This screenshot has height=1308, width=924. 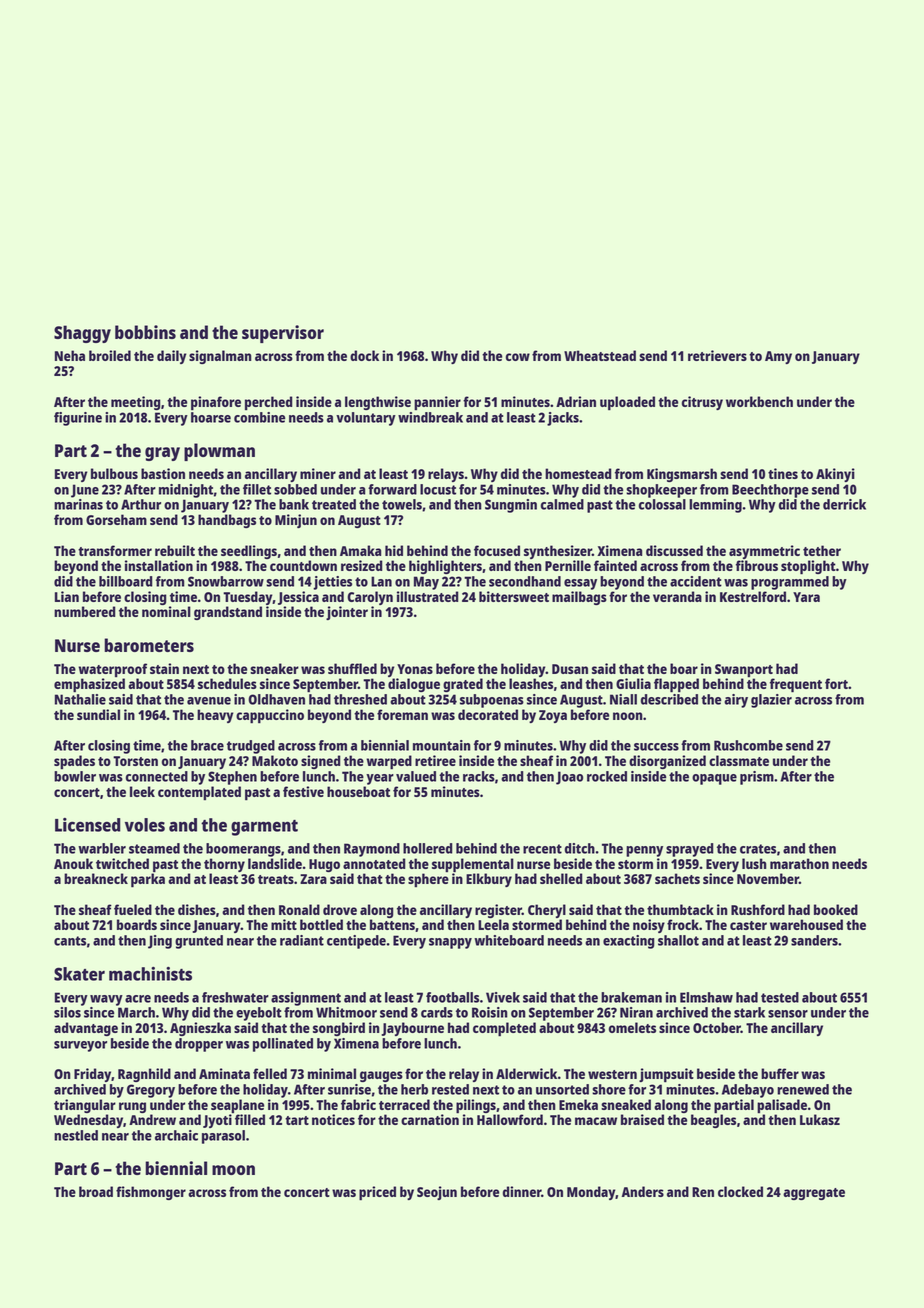 I want to click on Dusan, so click(x=570, y=669).
